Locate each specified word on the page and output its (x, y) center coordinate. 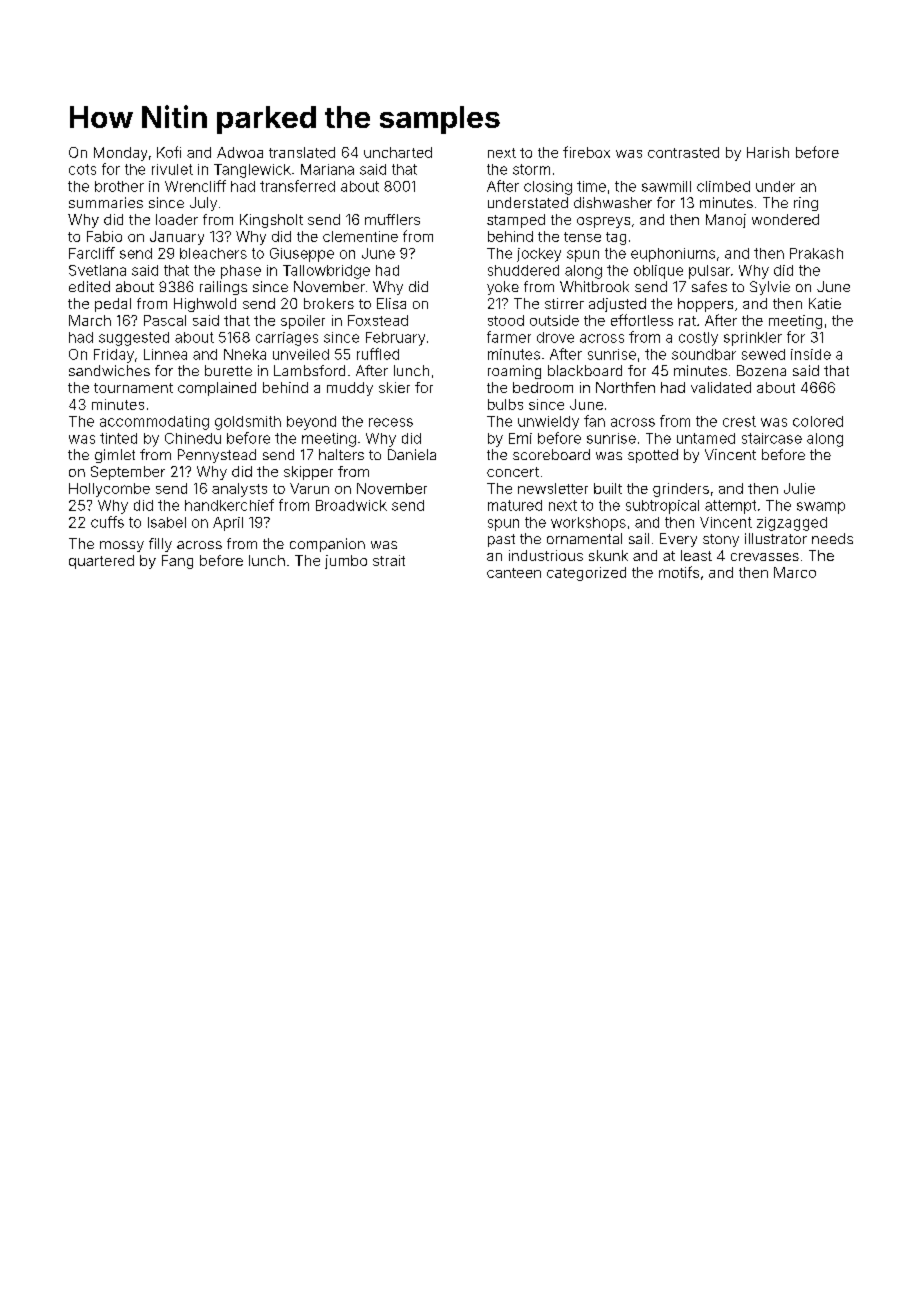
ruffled (378, 354)
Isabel (167, 522)
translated (302, 152)
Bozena (761, 370)
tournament (133, 388)
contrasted (683, 152)
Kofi (169, 152)
